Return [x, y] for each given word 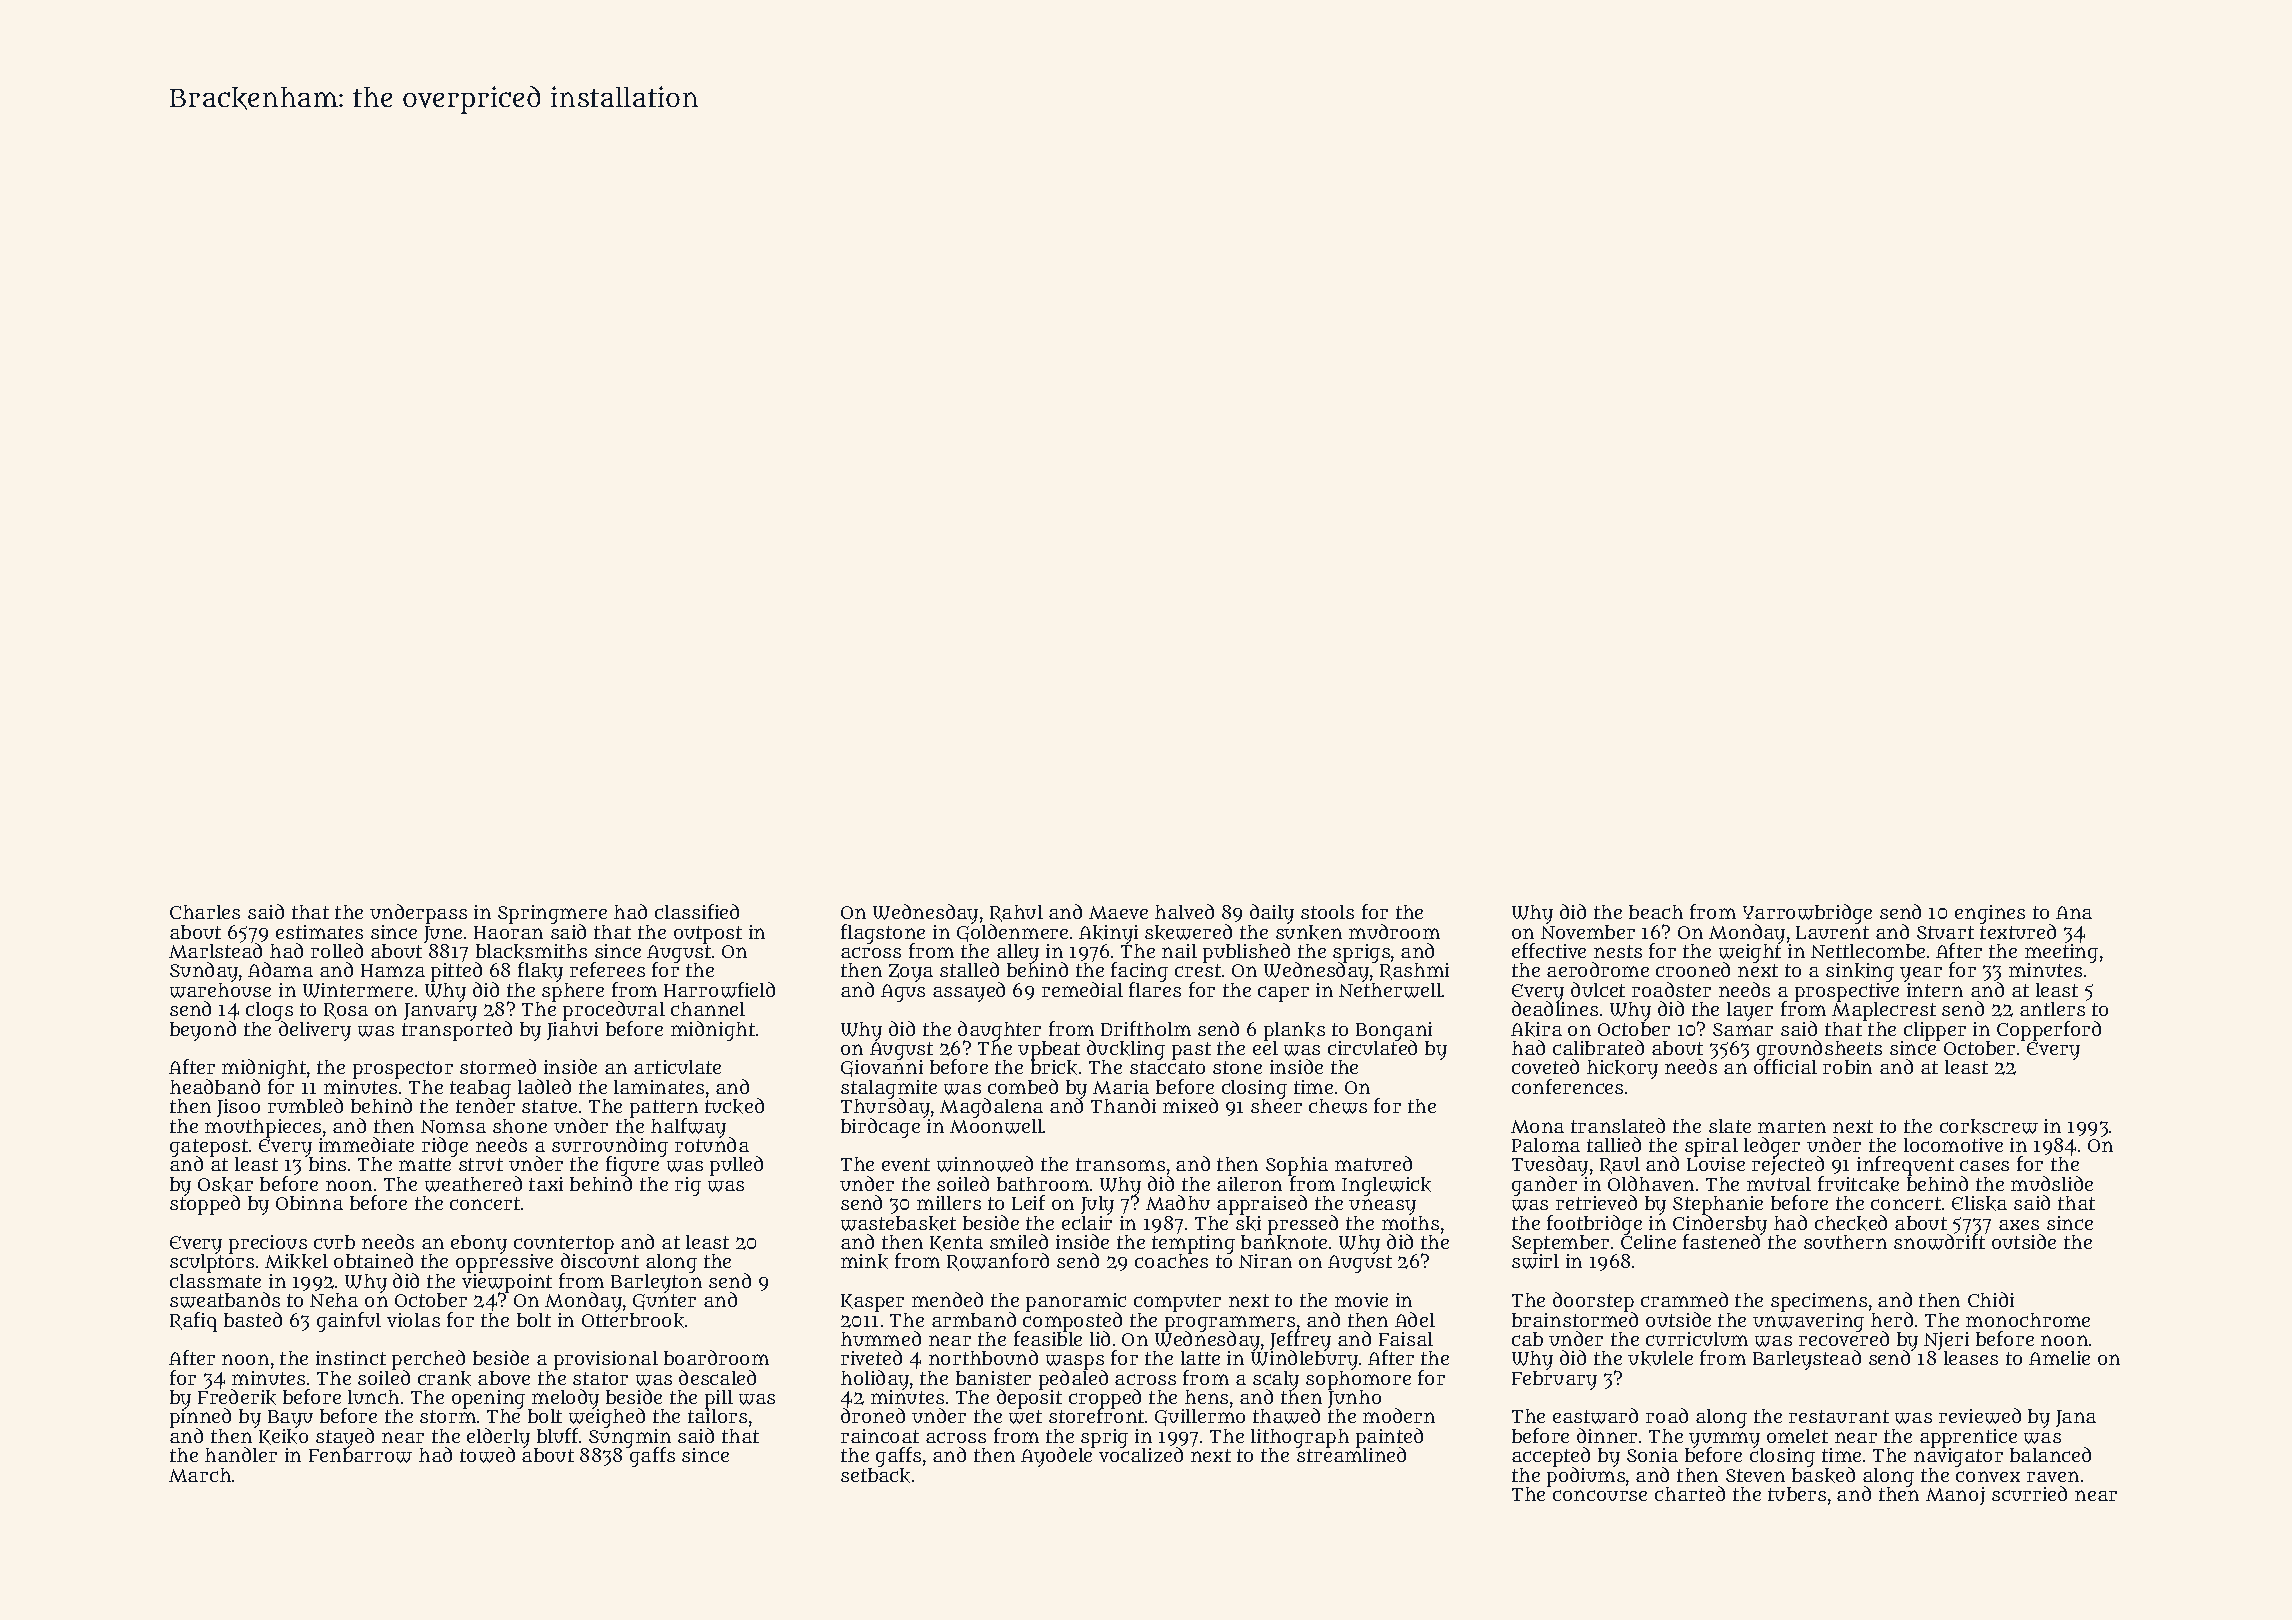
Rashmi [1414, 971]
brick [1054, 1067]
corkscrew [1989, 1126]
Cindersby [1720, 1225]
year [1921, 974]
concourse [1600, 1495]
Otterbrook [633, 1320]
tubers [1797, 1494]
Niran [1265, 1261]
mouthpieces [263, 1128]
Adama [280, 969]
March [200, 1475]
